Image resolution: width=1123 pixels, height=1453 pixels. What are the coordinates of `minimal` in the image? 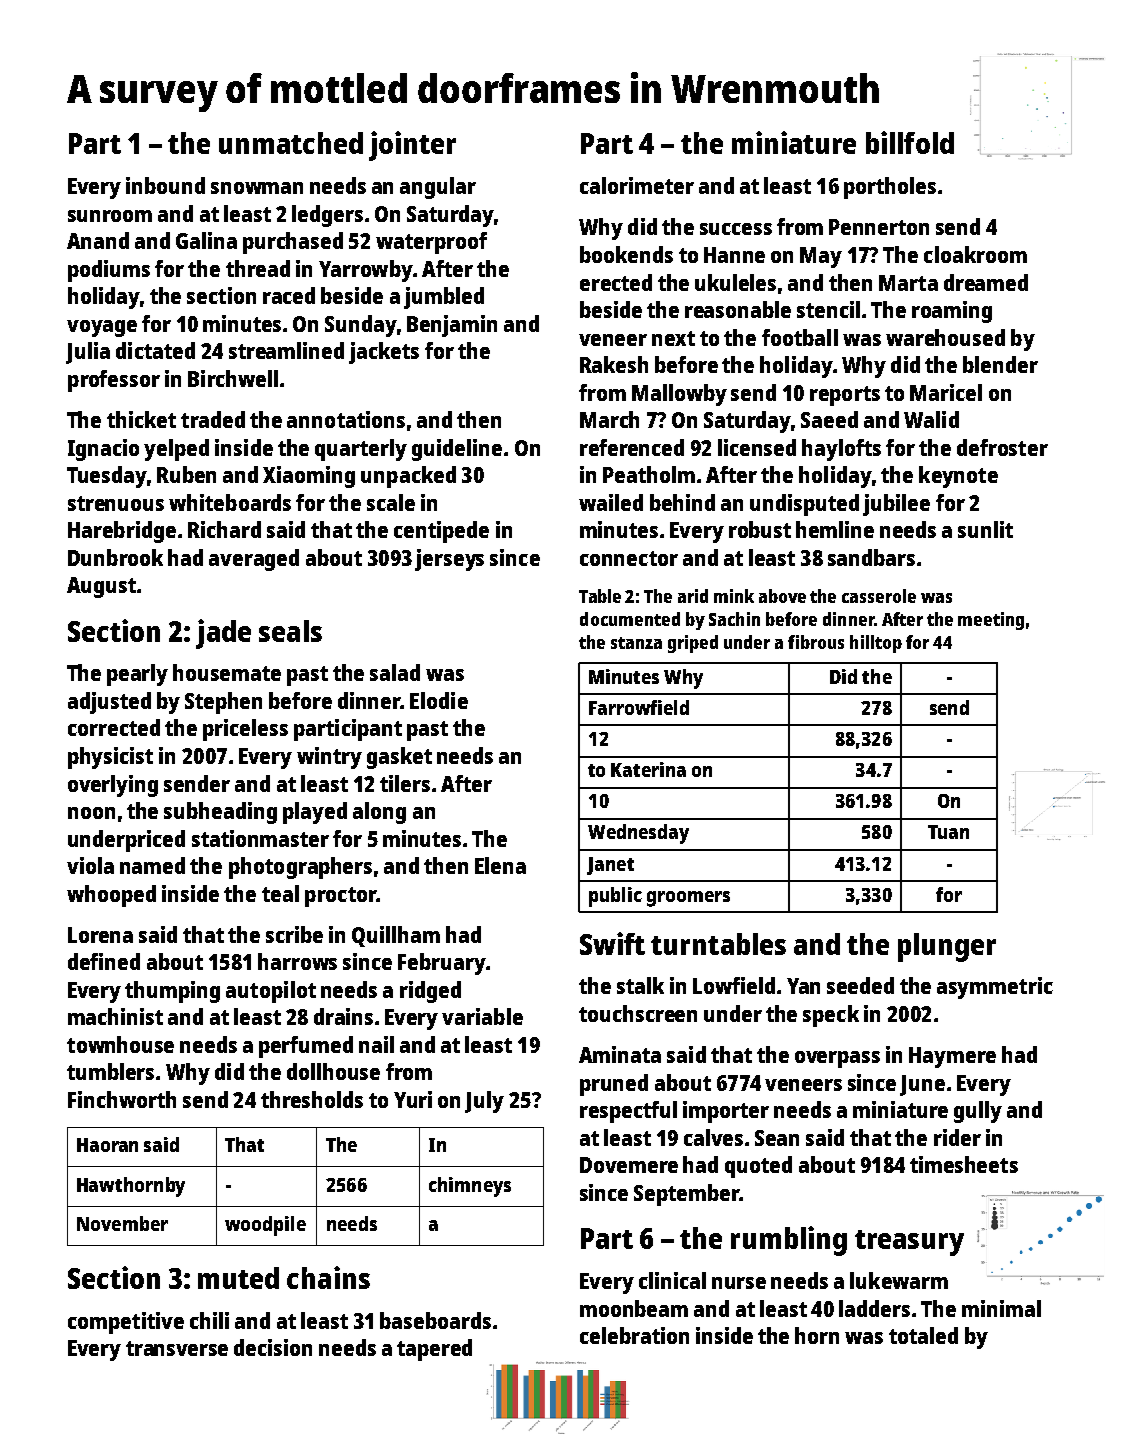 It's located at (1001, 1308).
